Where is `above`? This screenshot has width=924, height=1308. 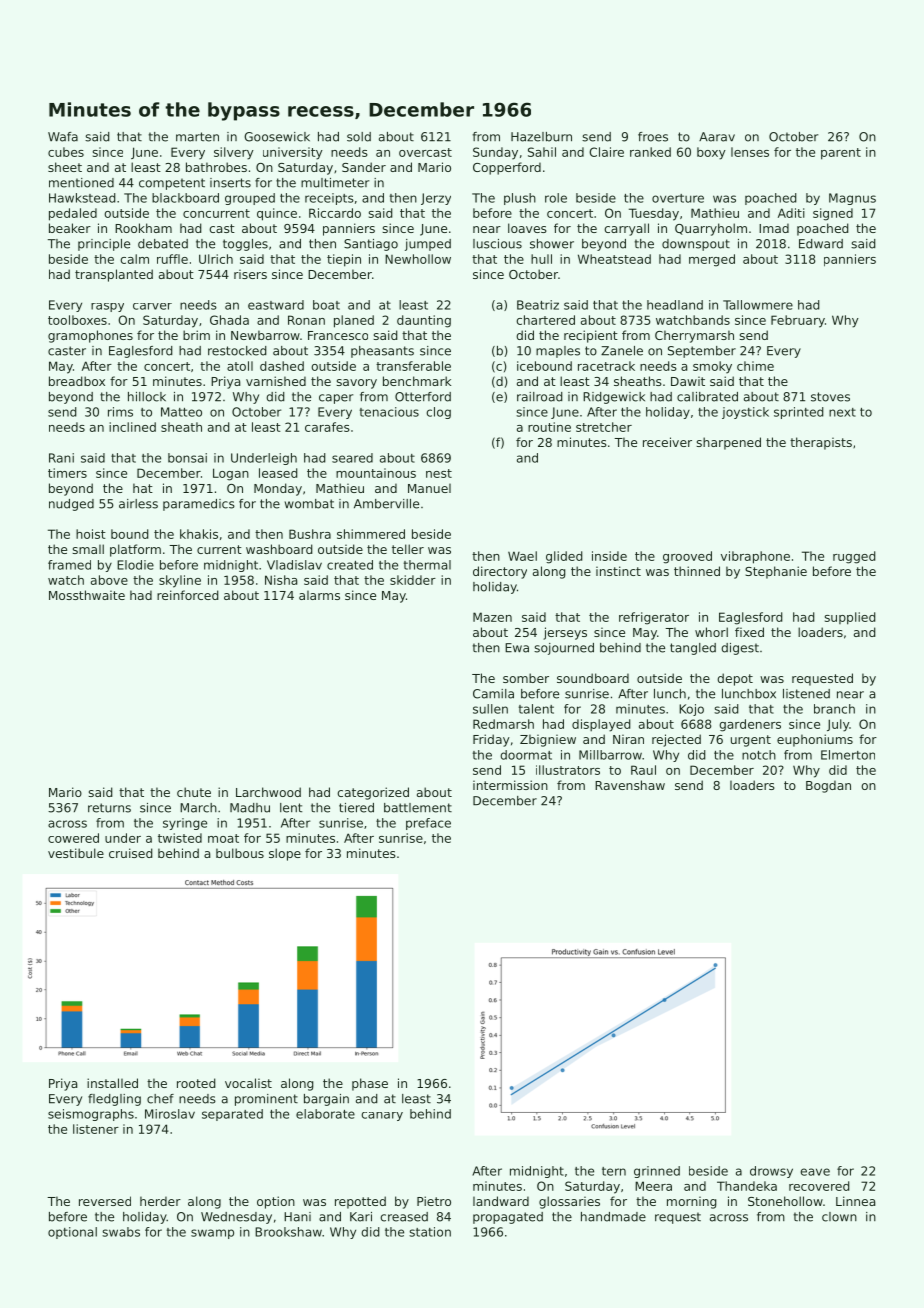
above is located at coordinates (109, 580).
